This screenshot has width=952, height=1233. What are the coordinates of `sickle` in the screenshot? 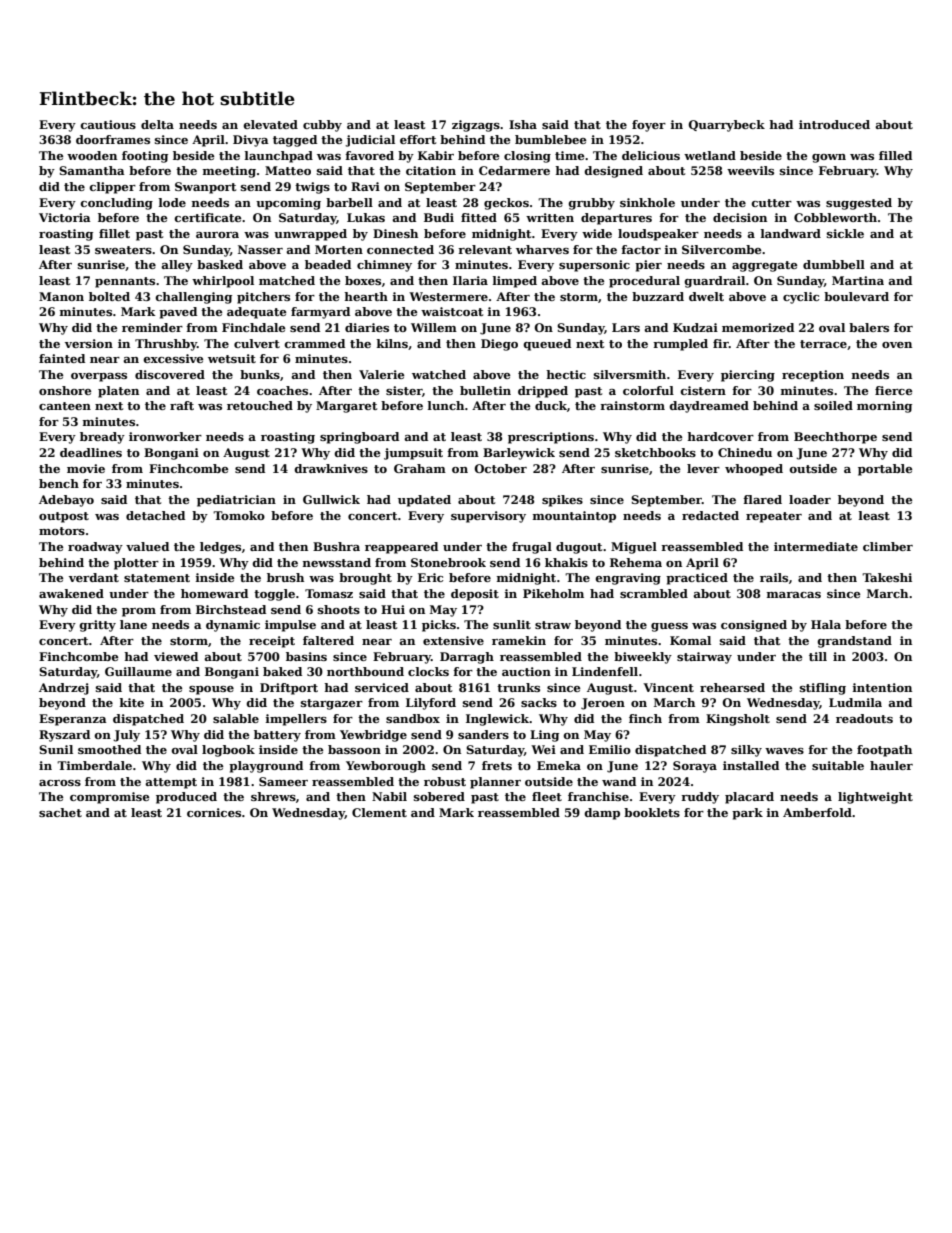 It's located at (845, 233).
